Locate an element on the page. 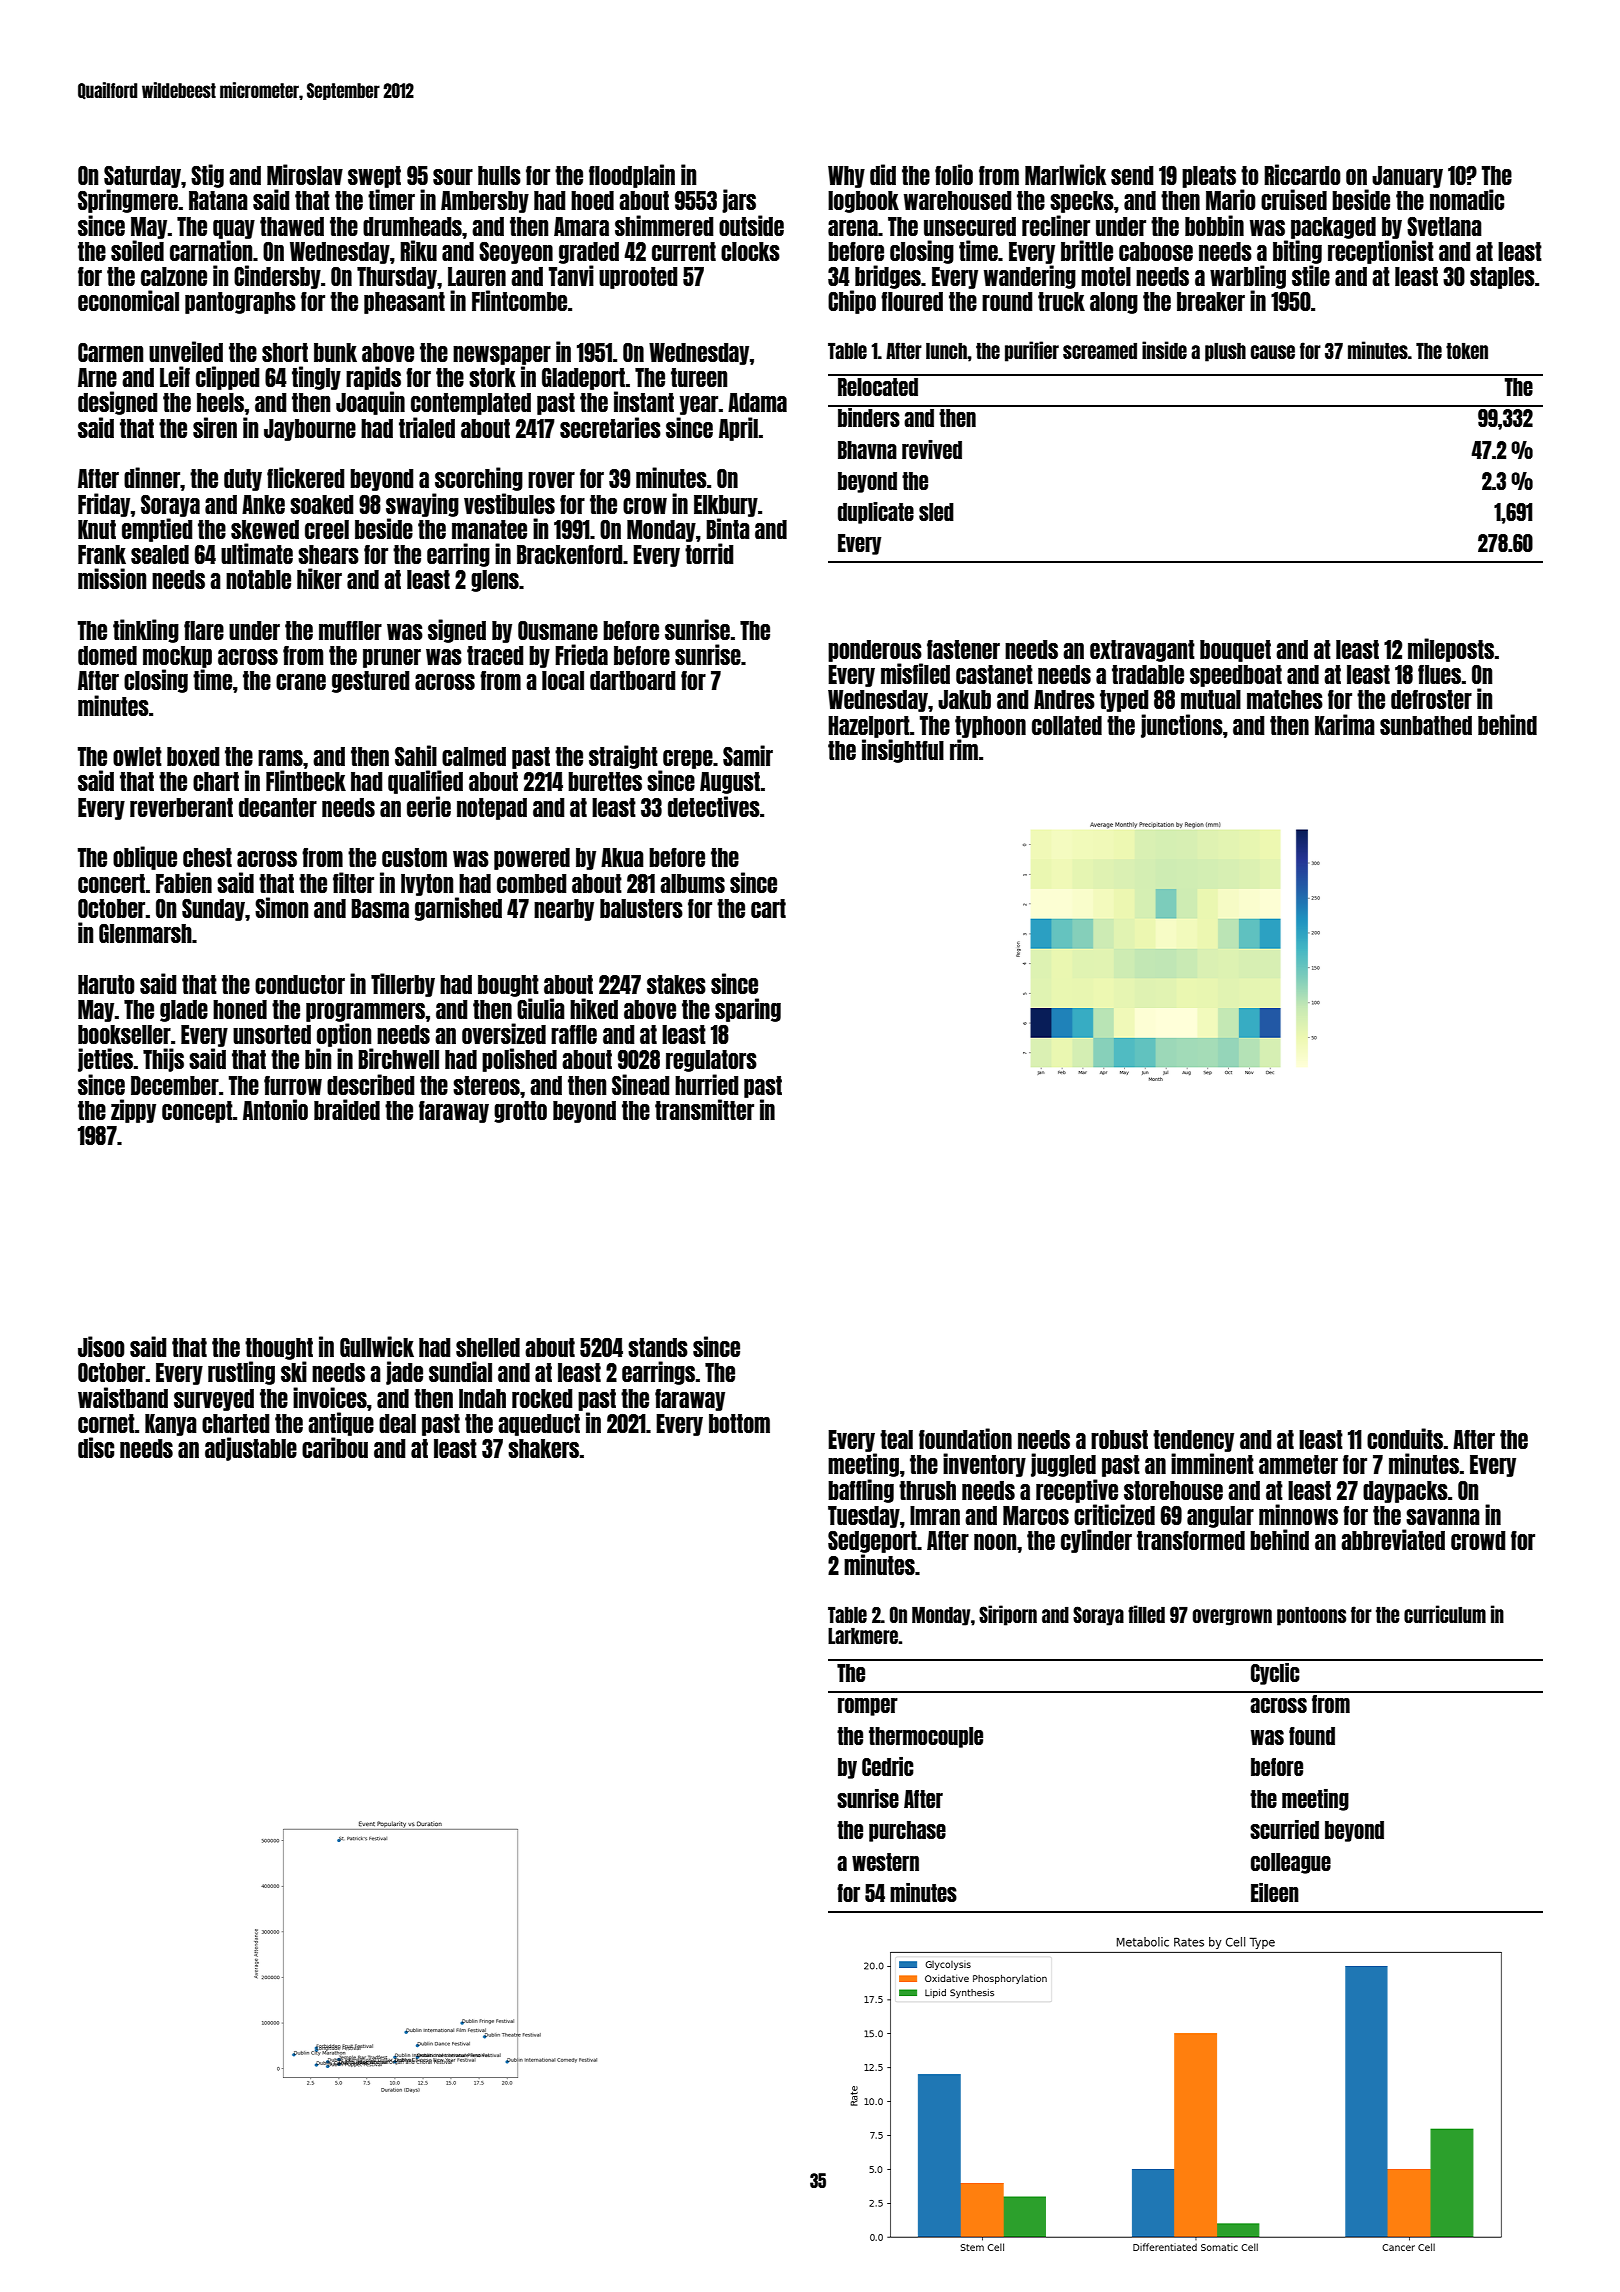  Eileen is located at coordinates (1275, 1892).
